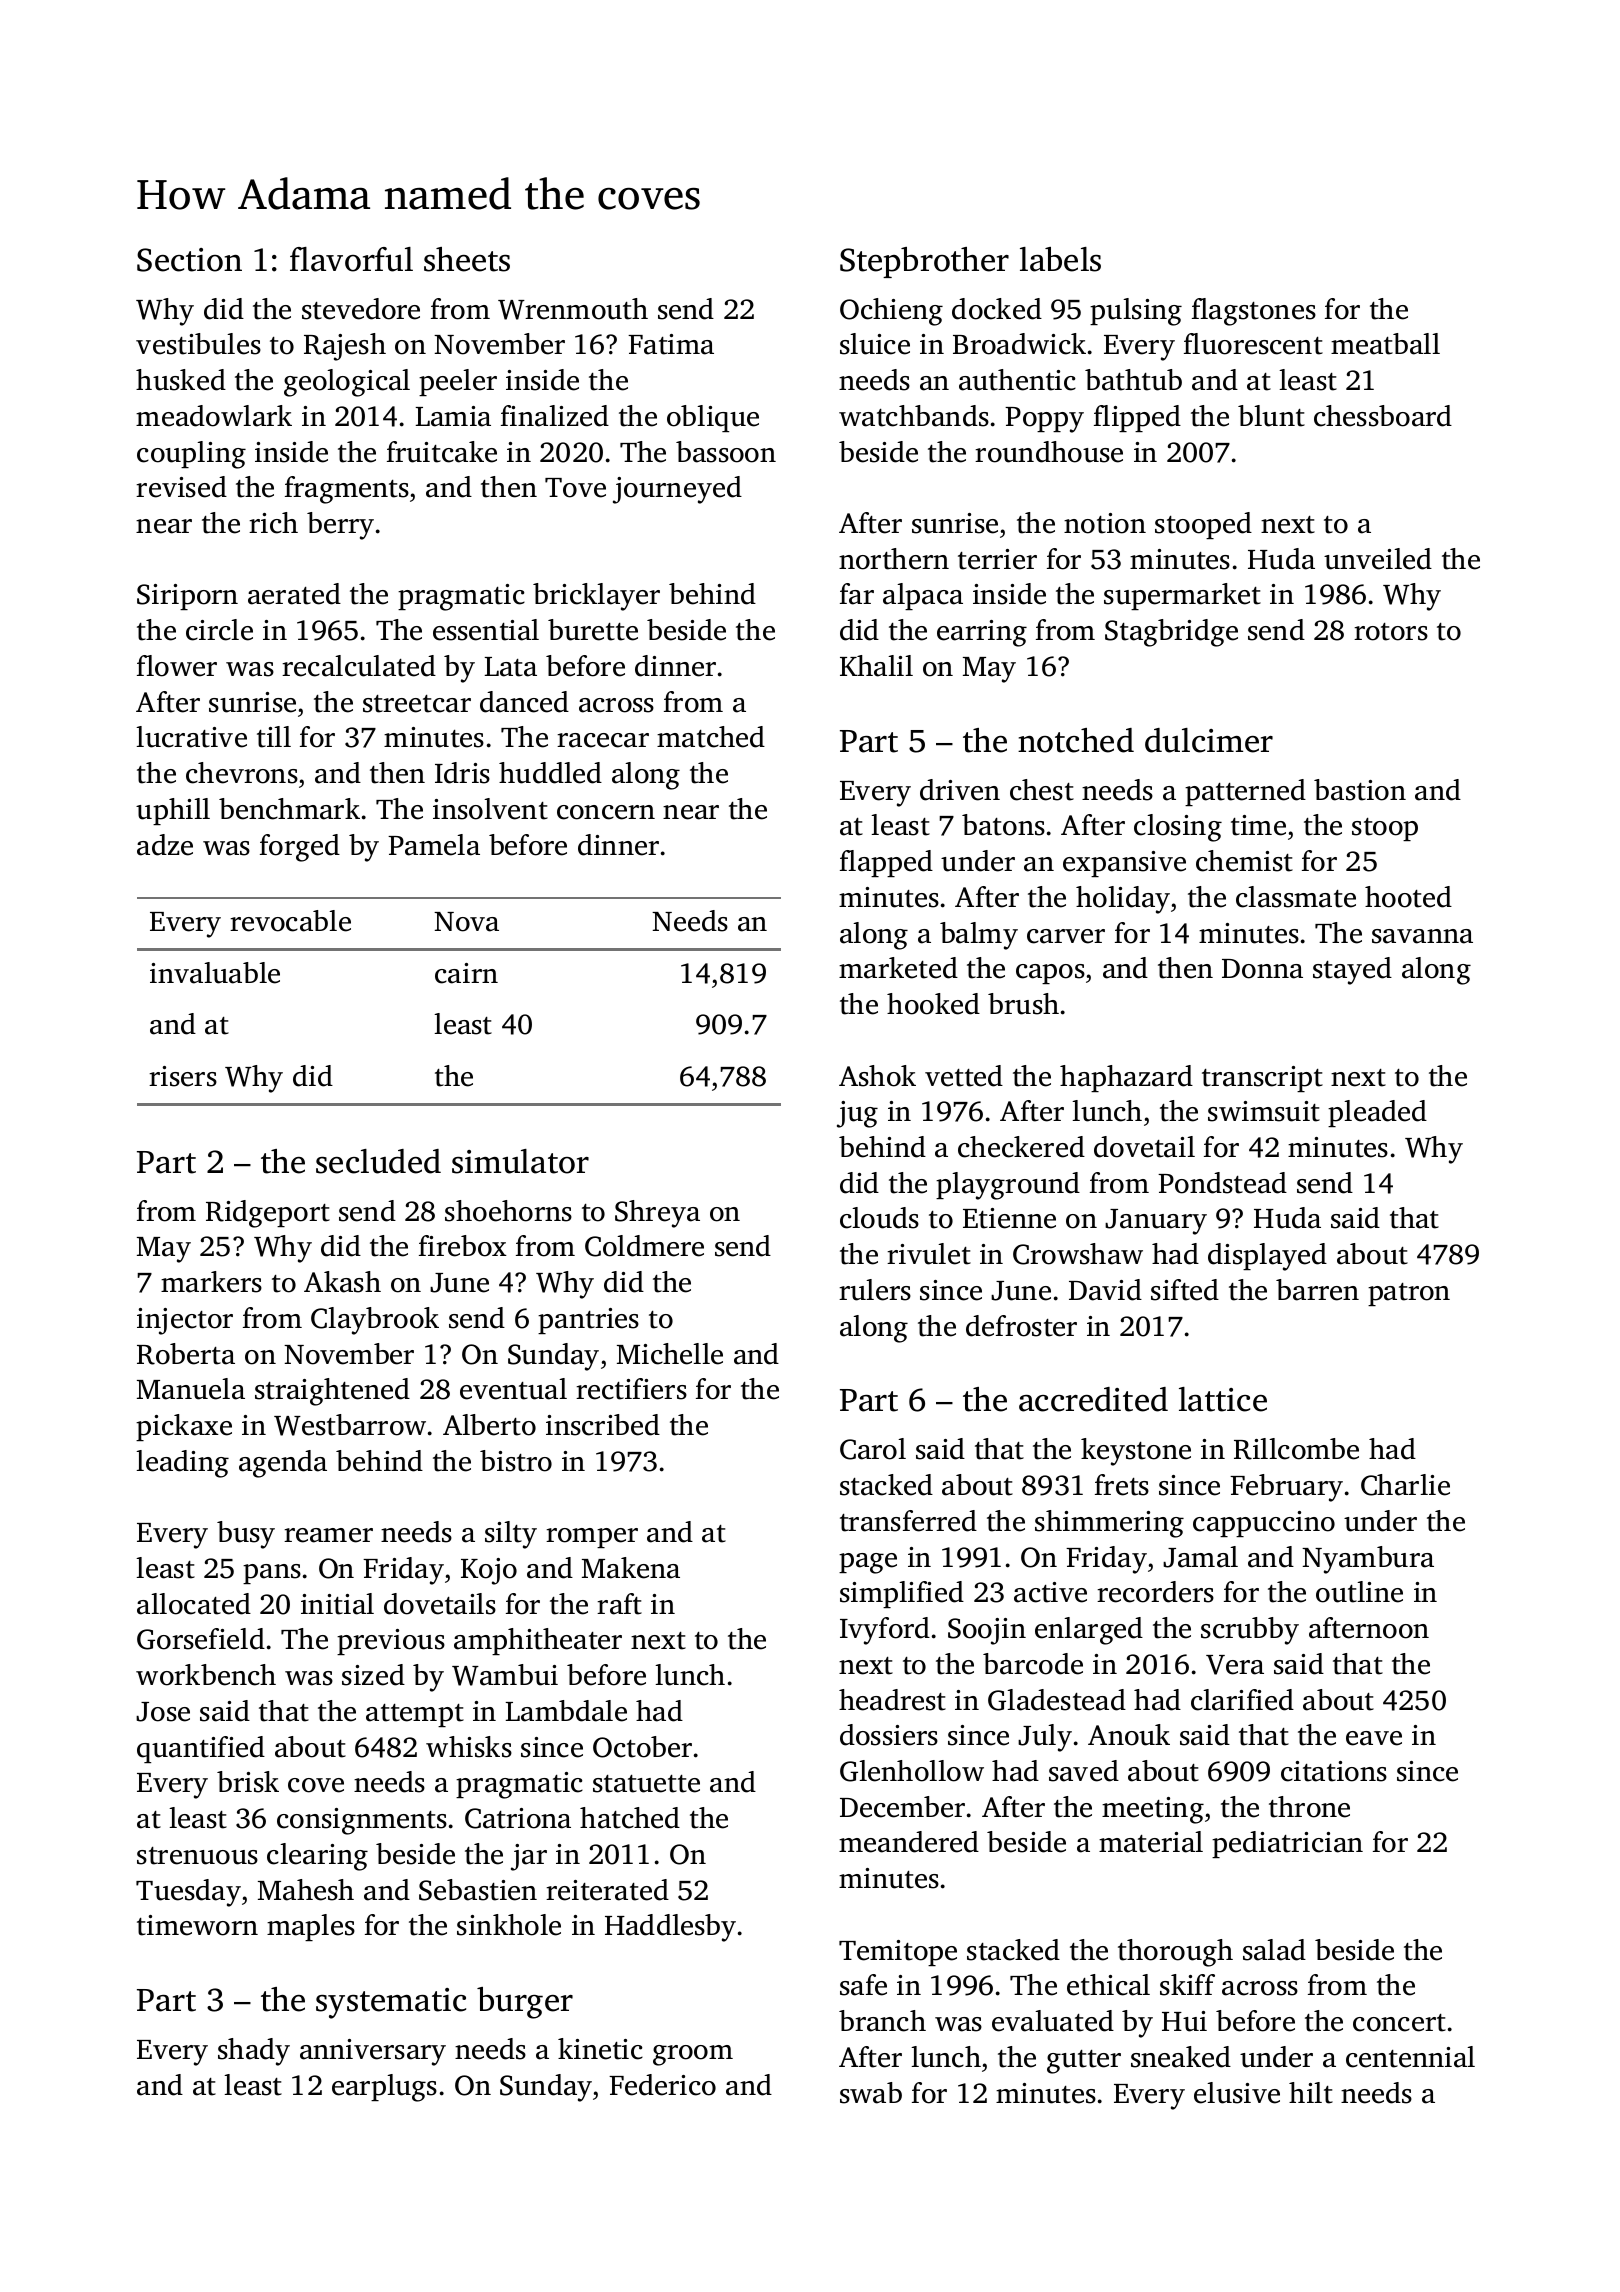 This screenshot has width=1620, height=2292. What do you see at coordinates (924, 262) in the screenshot?
I see `Stepbrother` at bounding box center [924, 262].
